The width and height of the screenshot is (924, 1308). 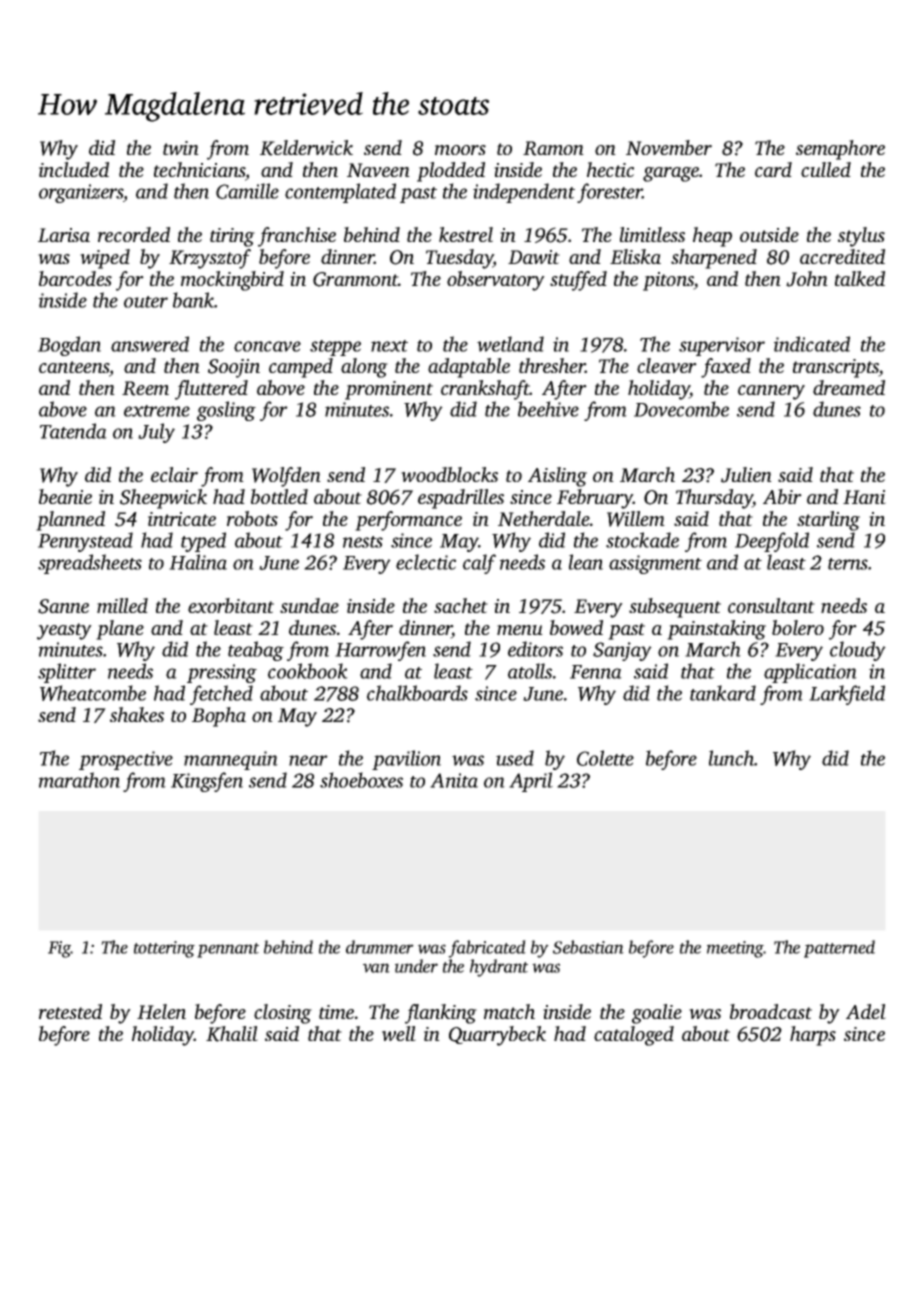 I want to click on moors, so click(x=460, y=150).
